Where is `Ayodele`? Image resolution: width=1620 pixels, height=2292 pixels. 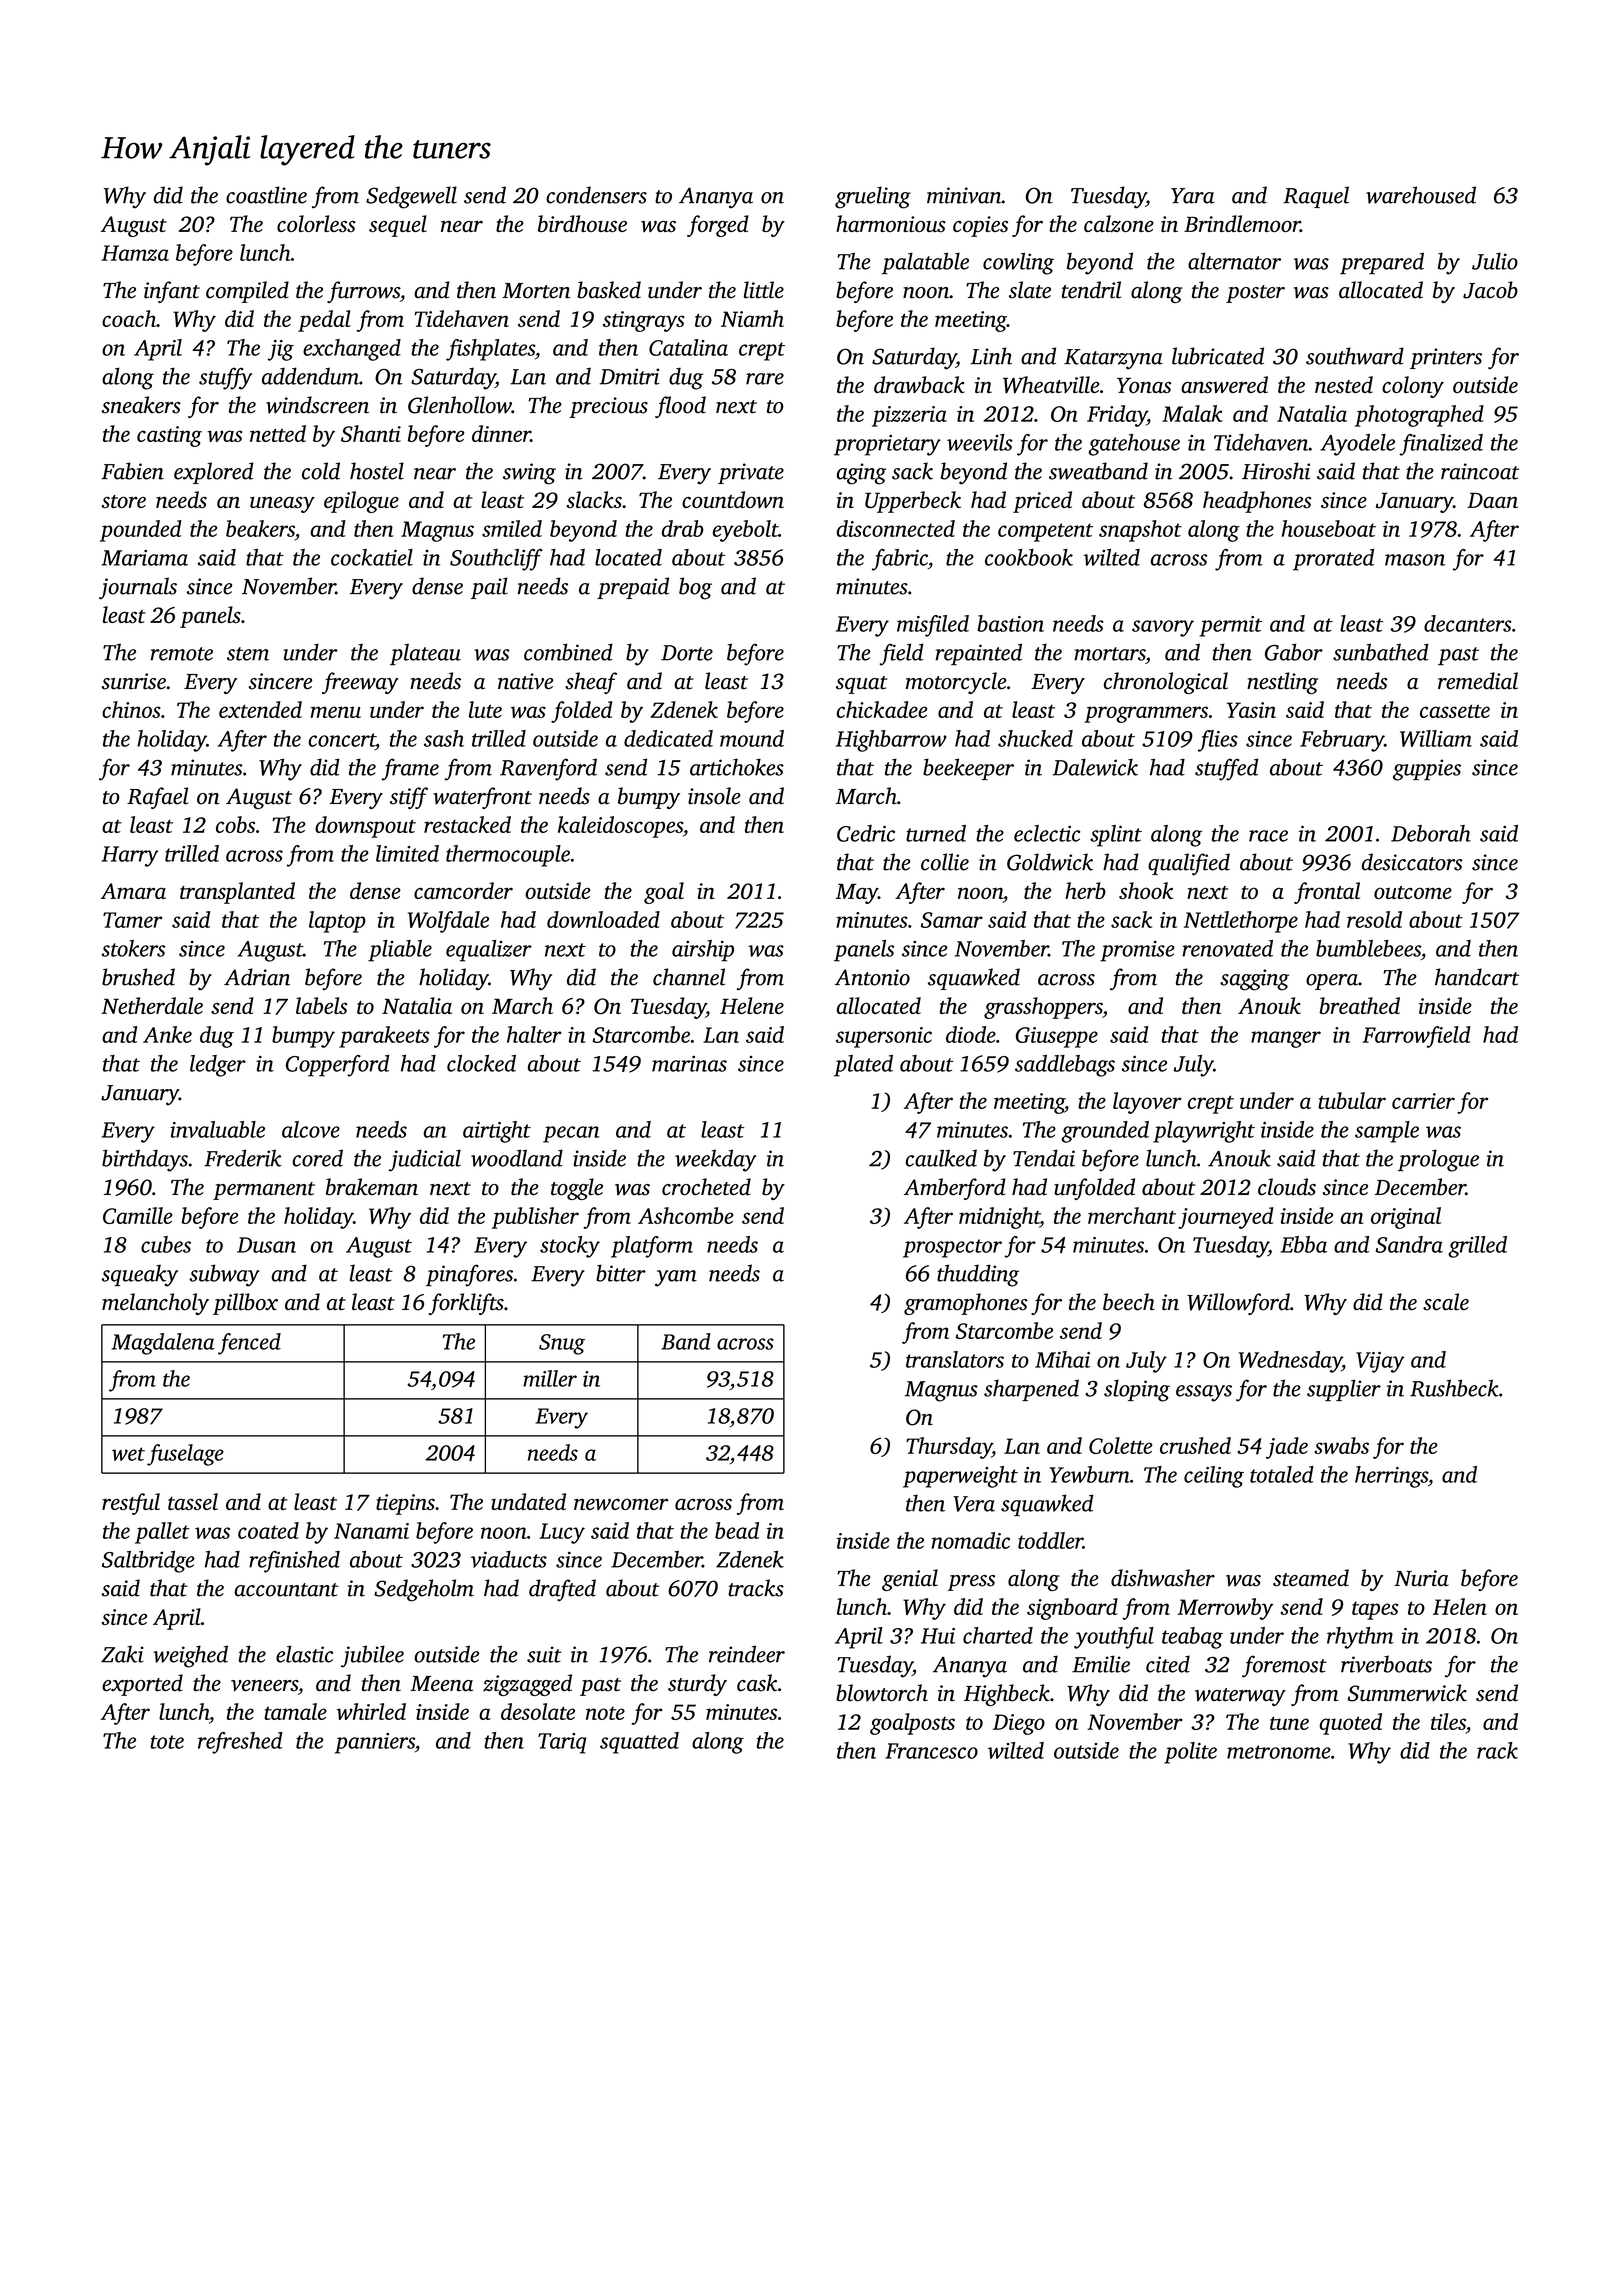 Ayodele is located at coordinates (1357, 445).
